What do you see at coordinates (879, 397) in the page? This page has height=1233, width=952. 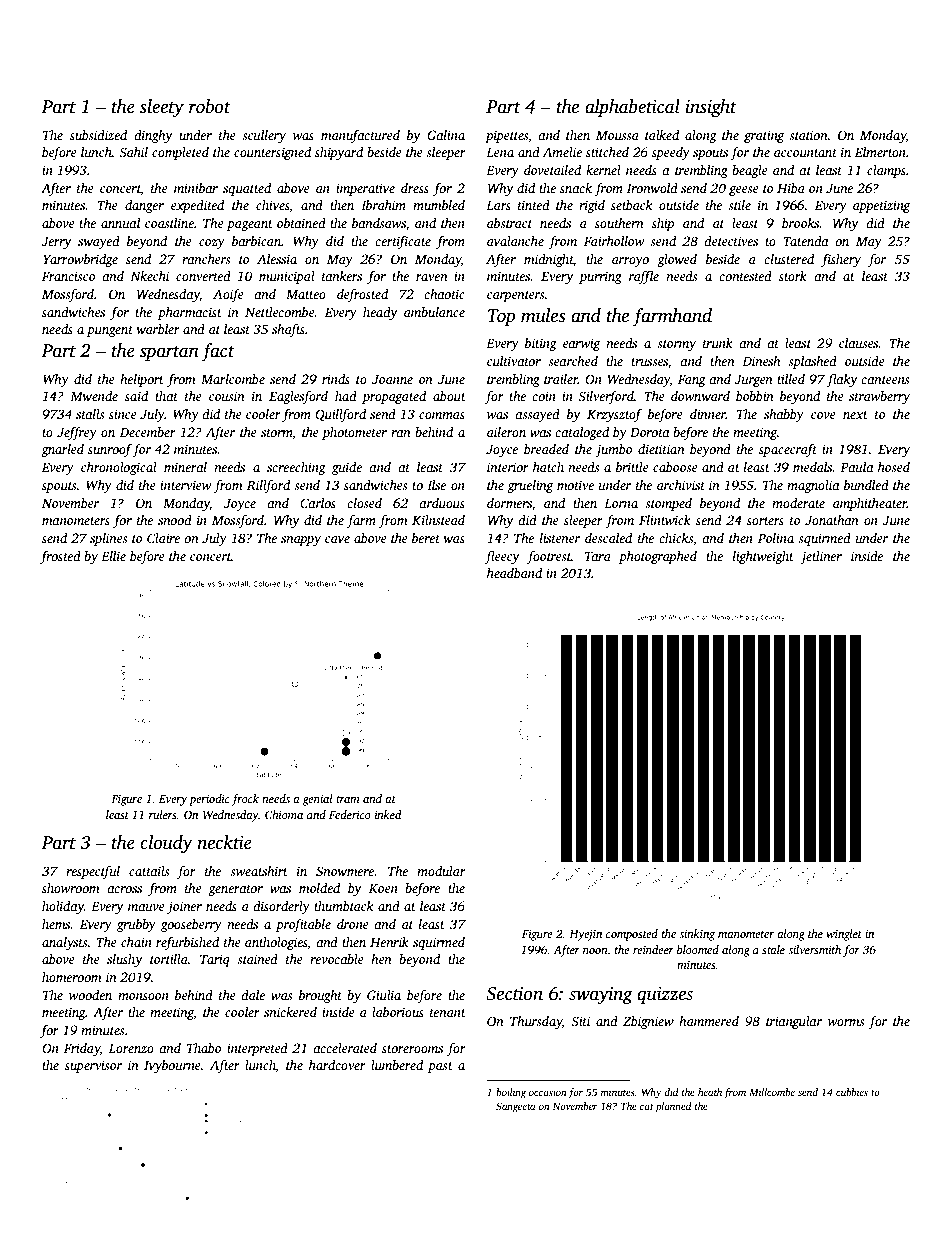 I see `strawberry` at bounding box center [879, 397].
